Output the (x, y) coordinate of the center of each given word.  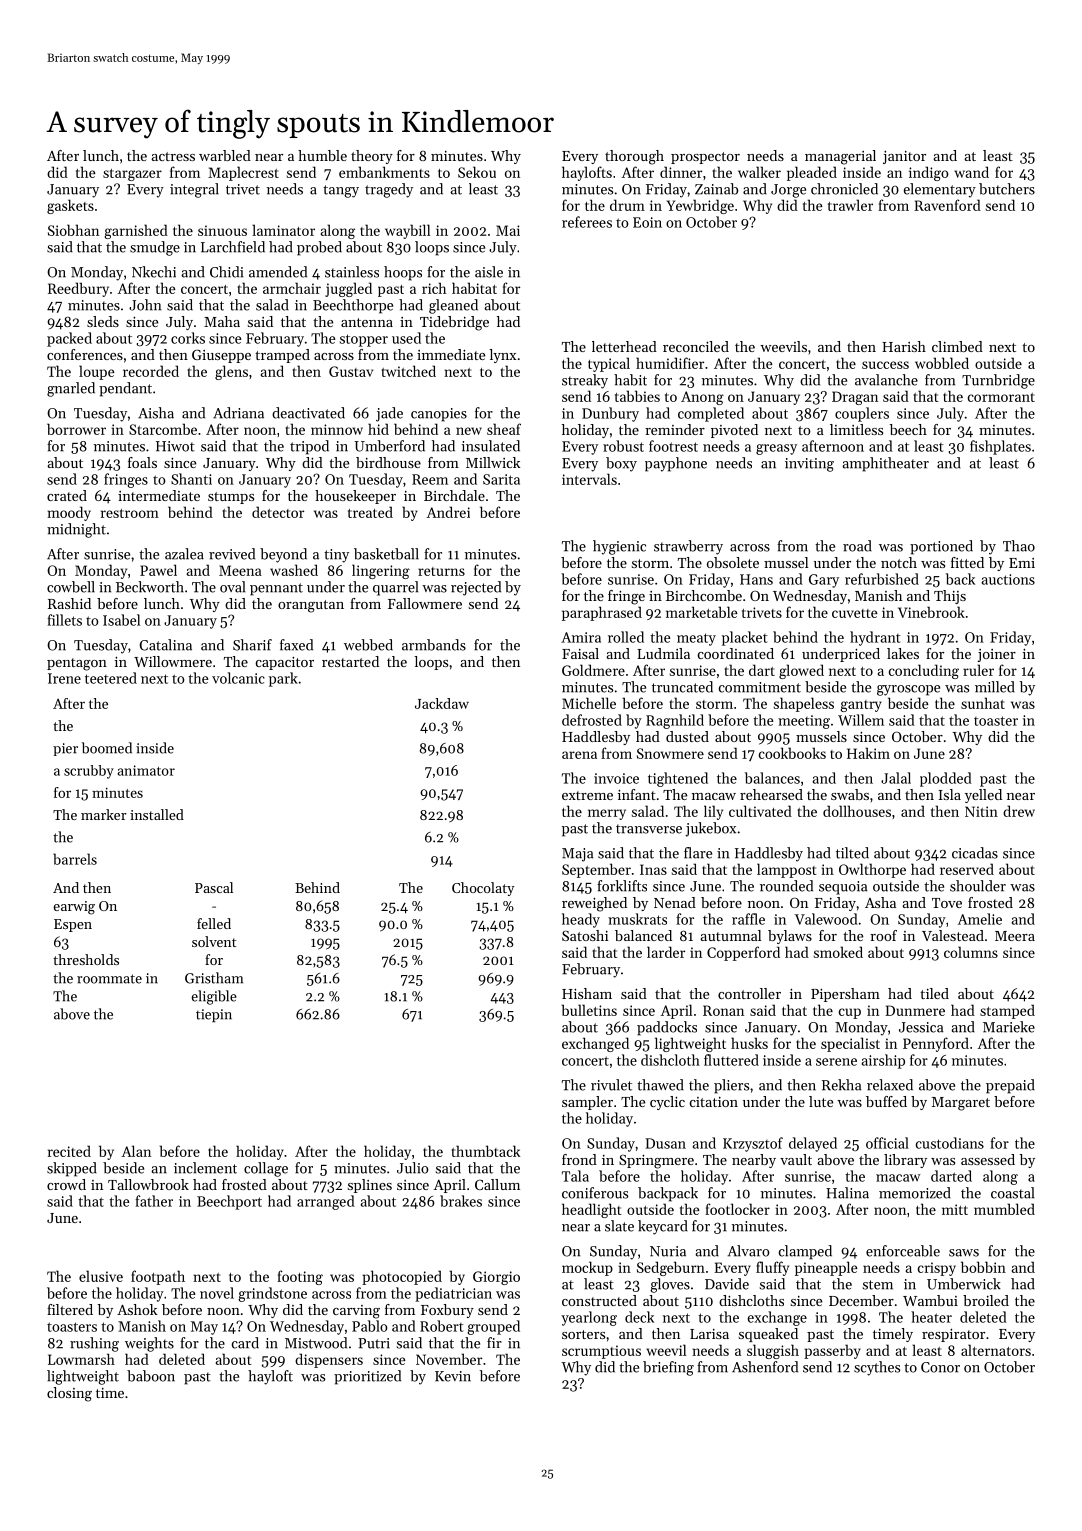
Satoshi (585, 935)
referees (587, 222)
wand (971, 172)
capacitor (285, 663)
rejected (476, 588)
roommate (109, 979)
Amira (581, 637)
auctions (1008, 579)
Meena (240, 570)
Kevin (453, 1376)
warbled (225, 155)
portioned (941, 547)
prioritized (367, 1377)
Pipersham (845, 995)
